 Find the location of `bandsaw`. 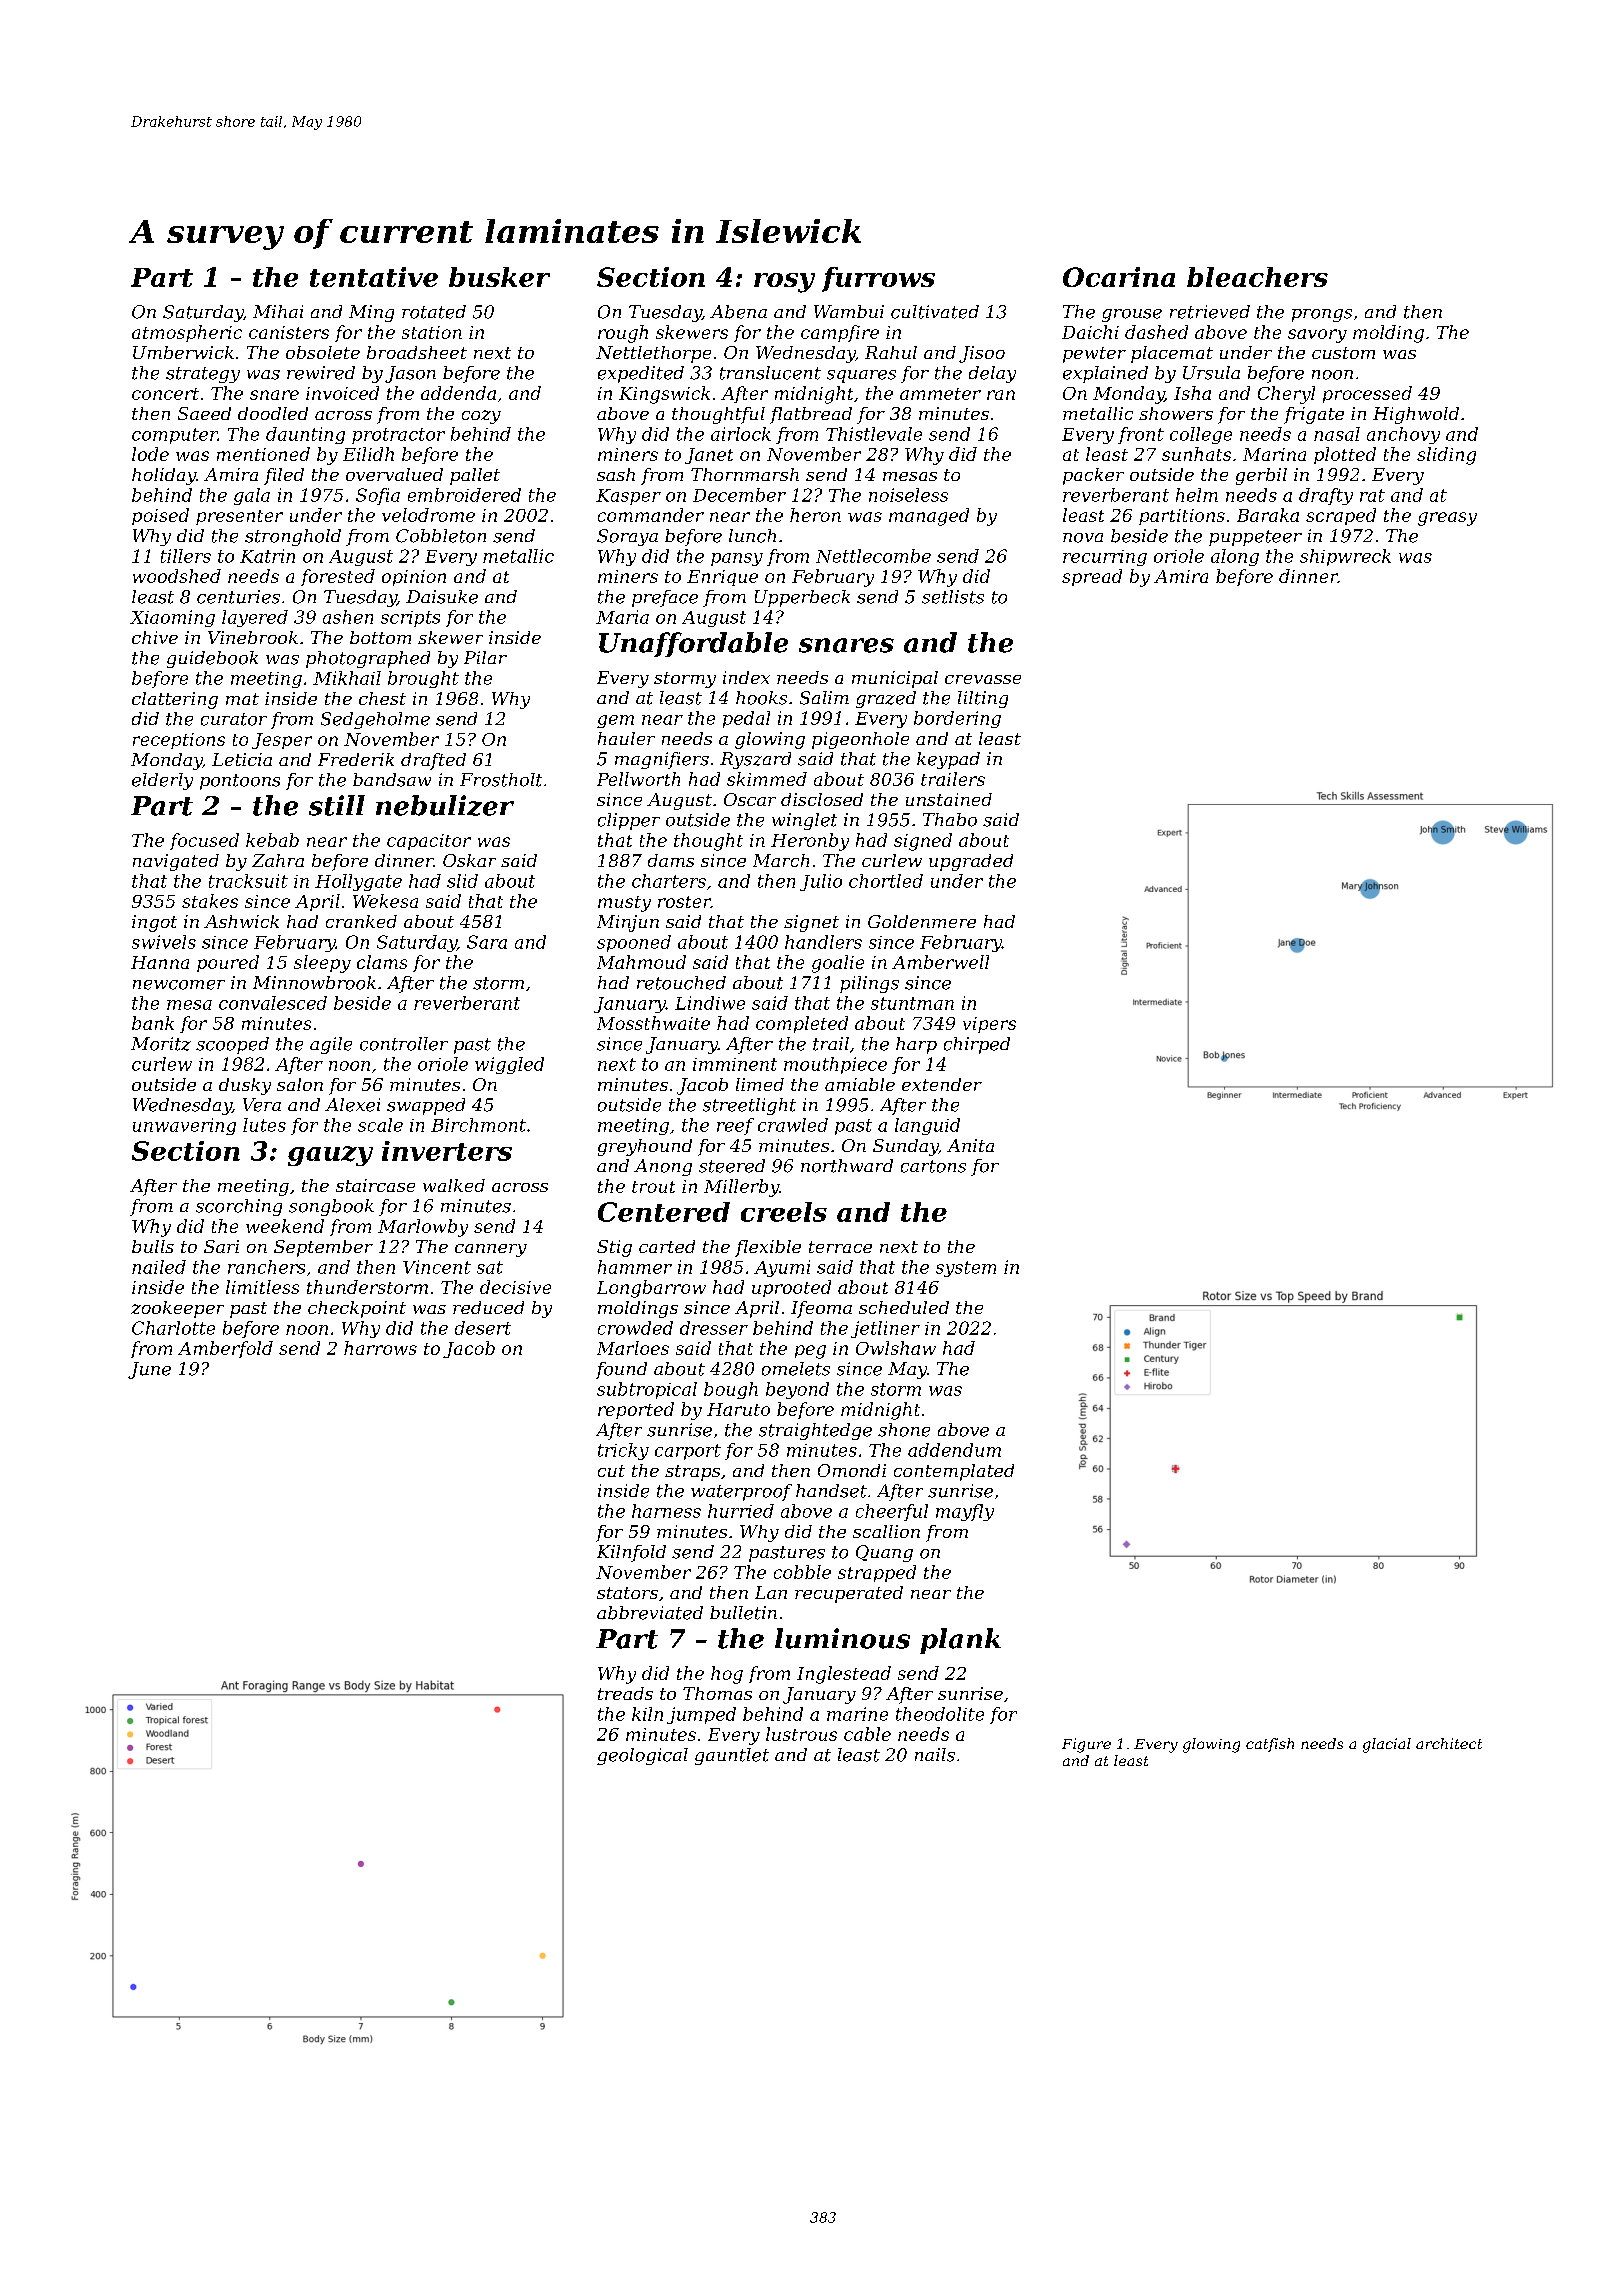

bandsaw is located at coordinates (392, 780).
